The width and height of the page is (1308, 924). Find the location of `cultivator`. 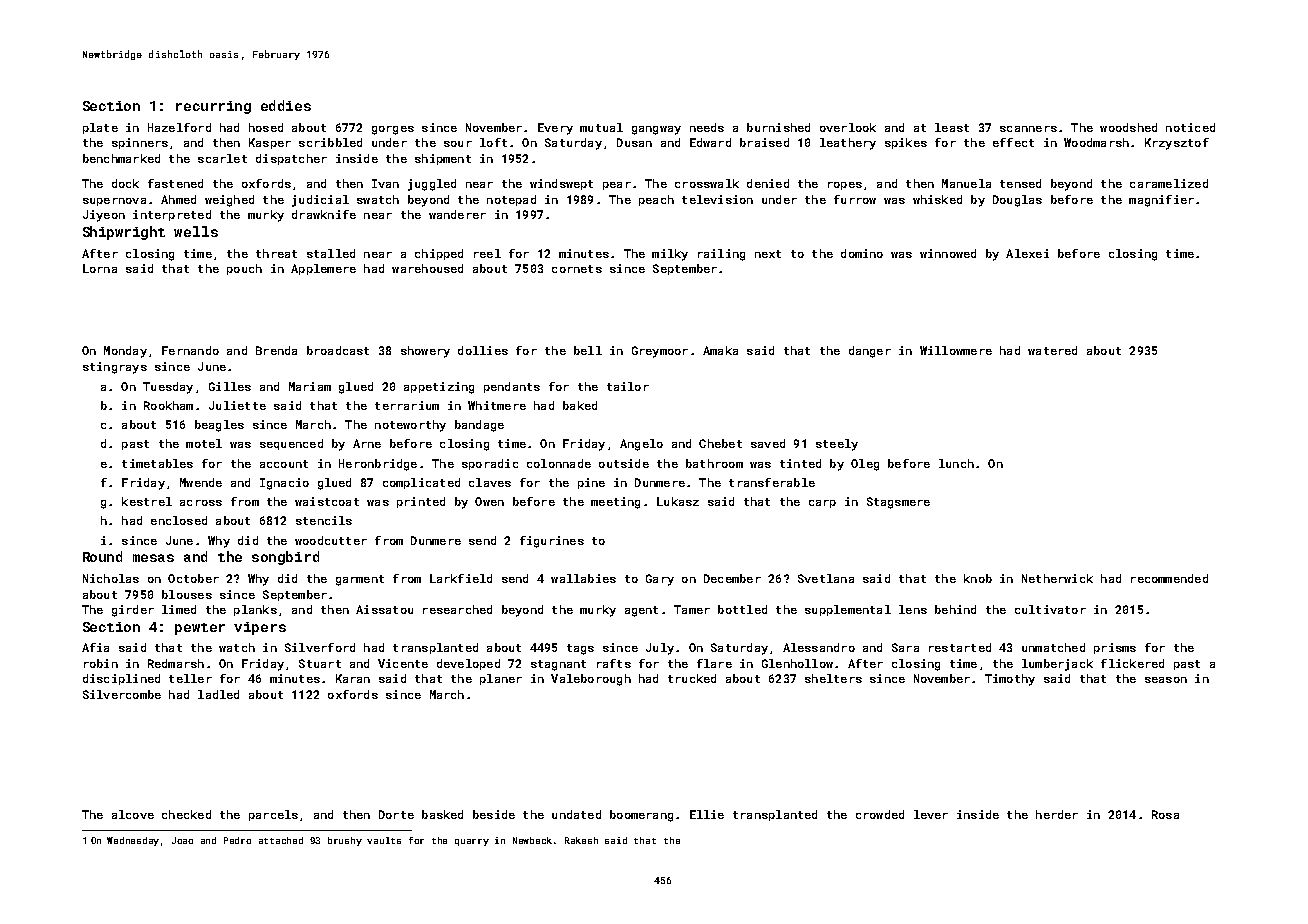

cultivator is located at coordinates (1050, 609).
